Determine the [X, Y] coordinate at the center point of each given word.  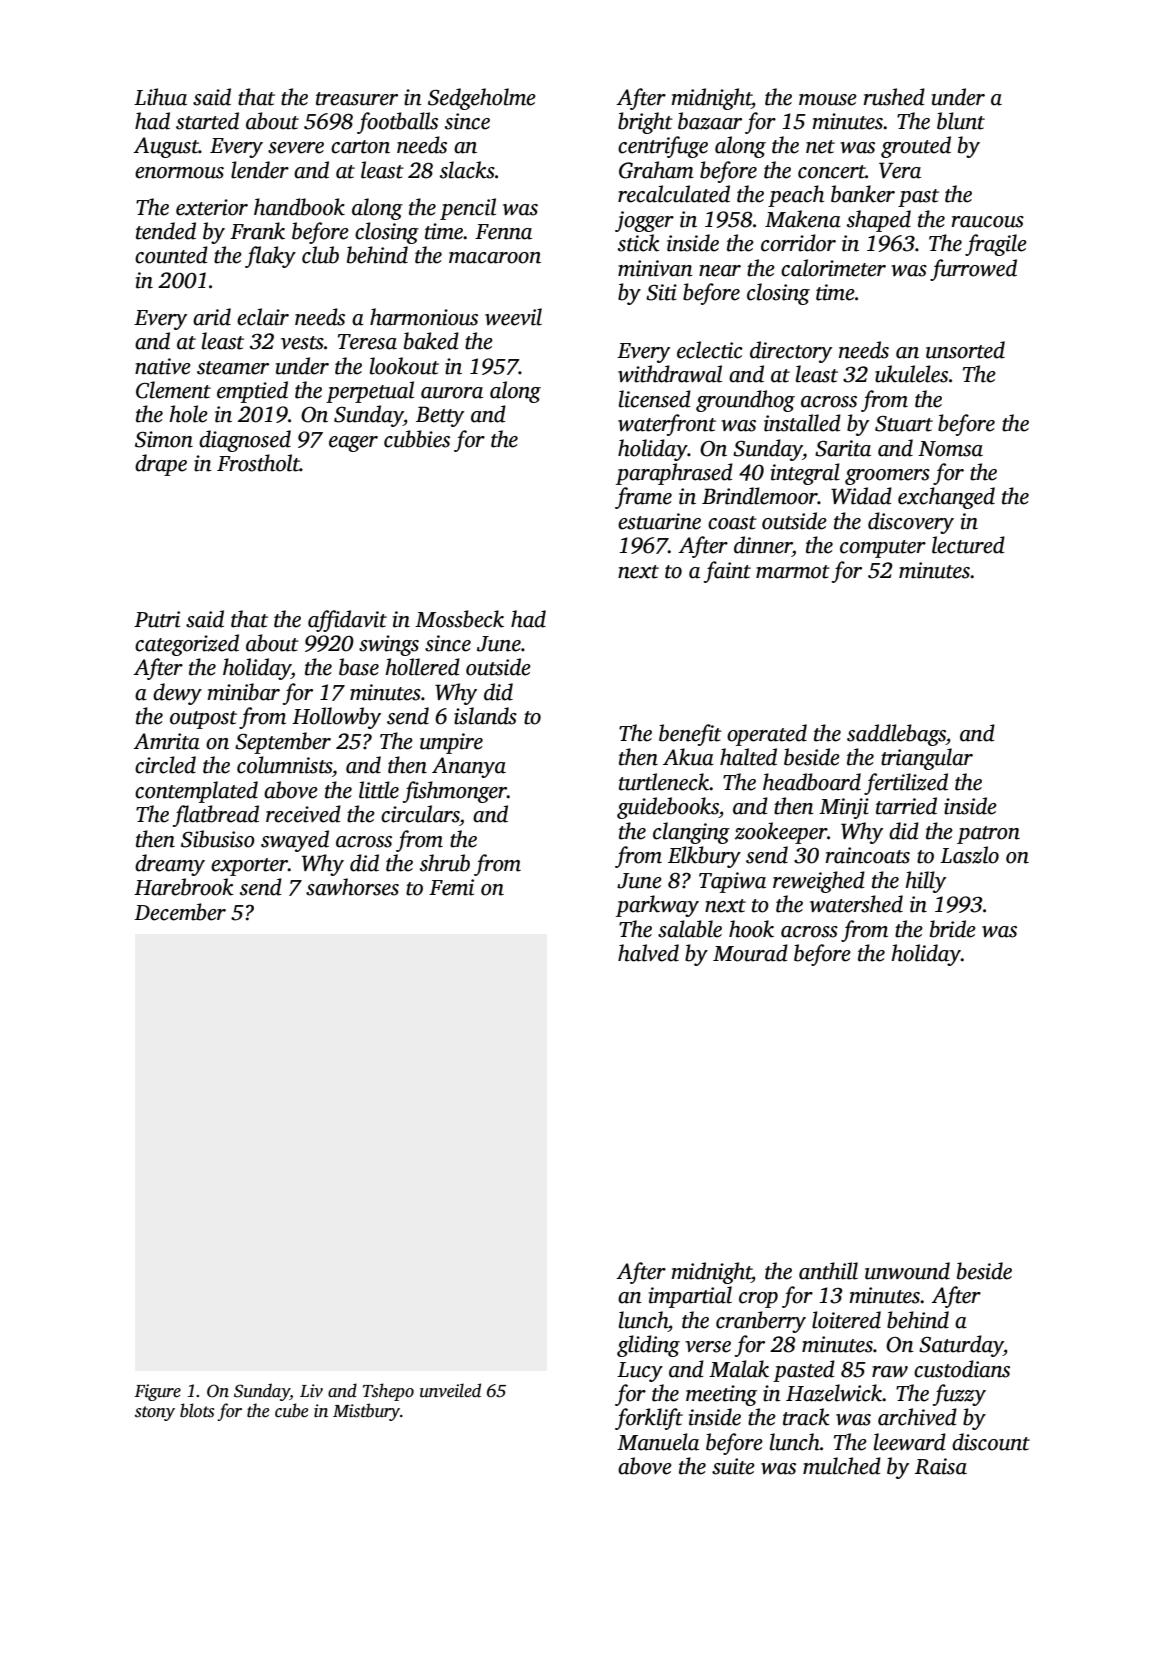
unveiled [450, 1390]
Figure [157, 1392]
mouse [828, 100]
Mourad [750, 953]
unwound [907, 1271]
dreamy [170, 865]
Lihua [160, 97]
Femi [451, 887]
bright [645, 123]
